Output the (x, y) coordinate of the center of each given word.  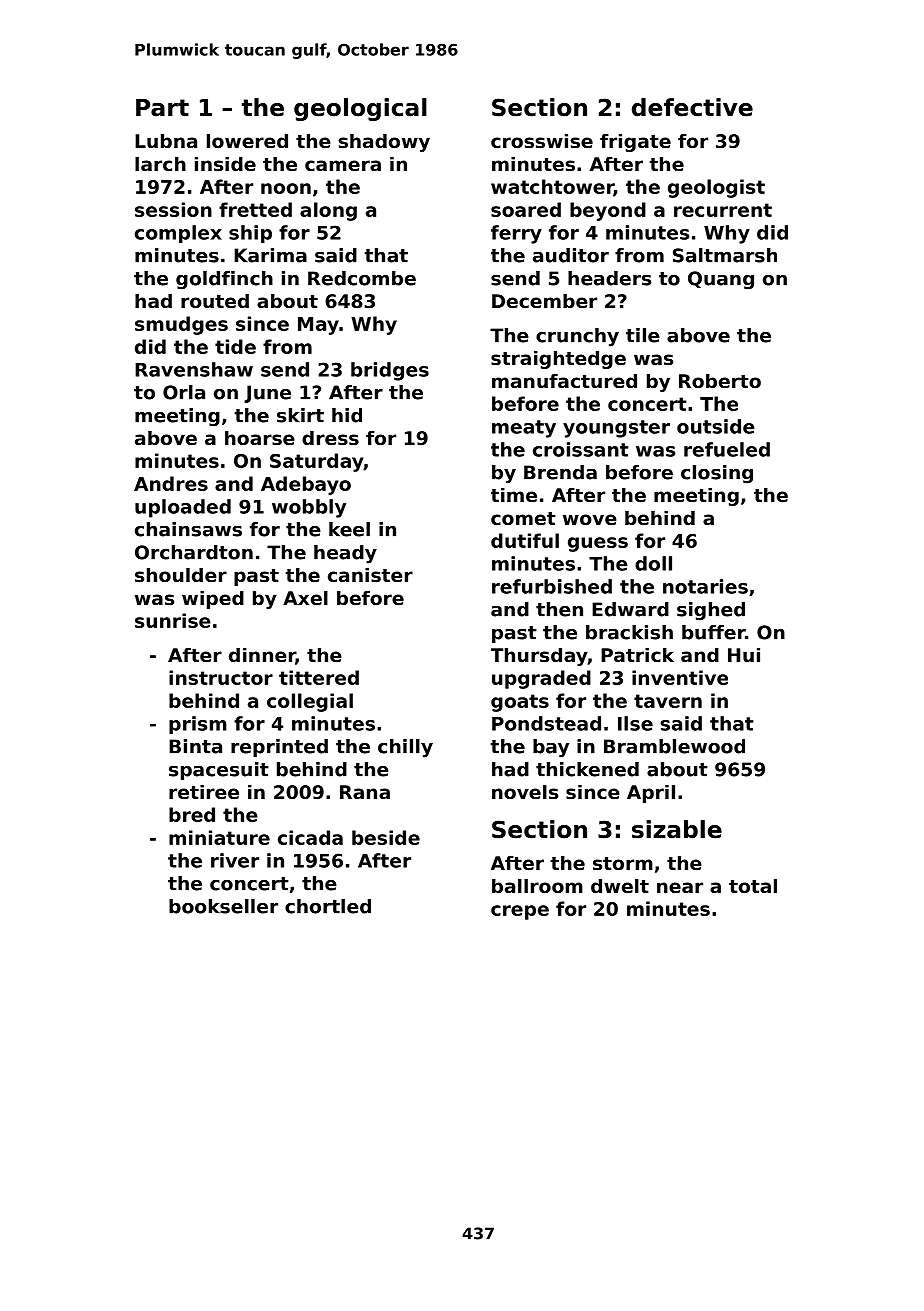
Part (162, 108)
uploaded (183, 508)
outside (716, 426)
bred (192, 814)
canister (370, 575)
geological (360, 109)
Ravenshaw (194, 369)
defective (692, 107)
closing (717, 474)
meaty (524, 429)
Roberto (720, 381)
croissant (581, 449)
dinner (262, 655)
